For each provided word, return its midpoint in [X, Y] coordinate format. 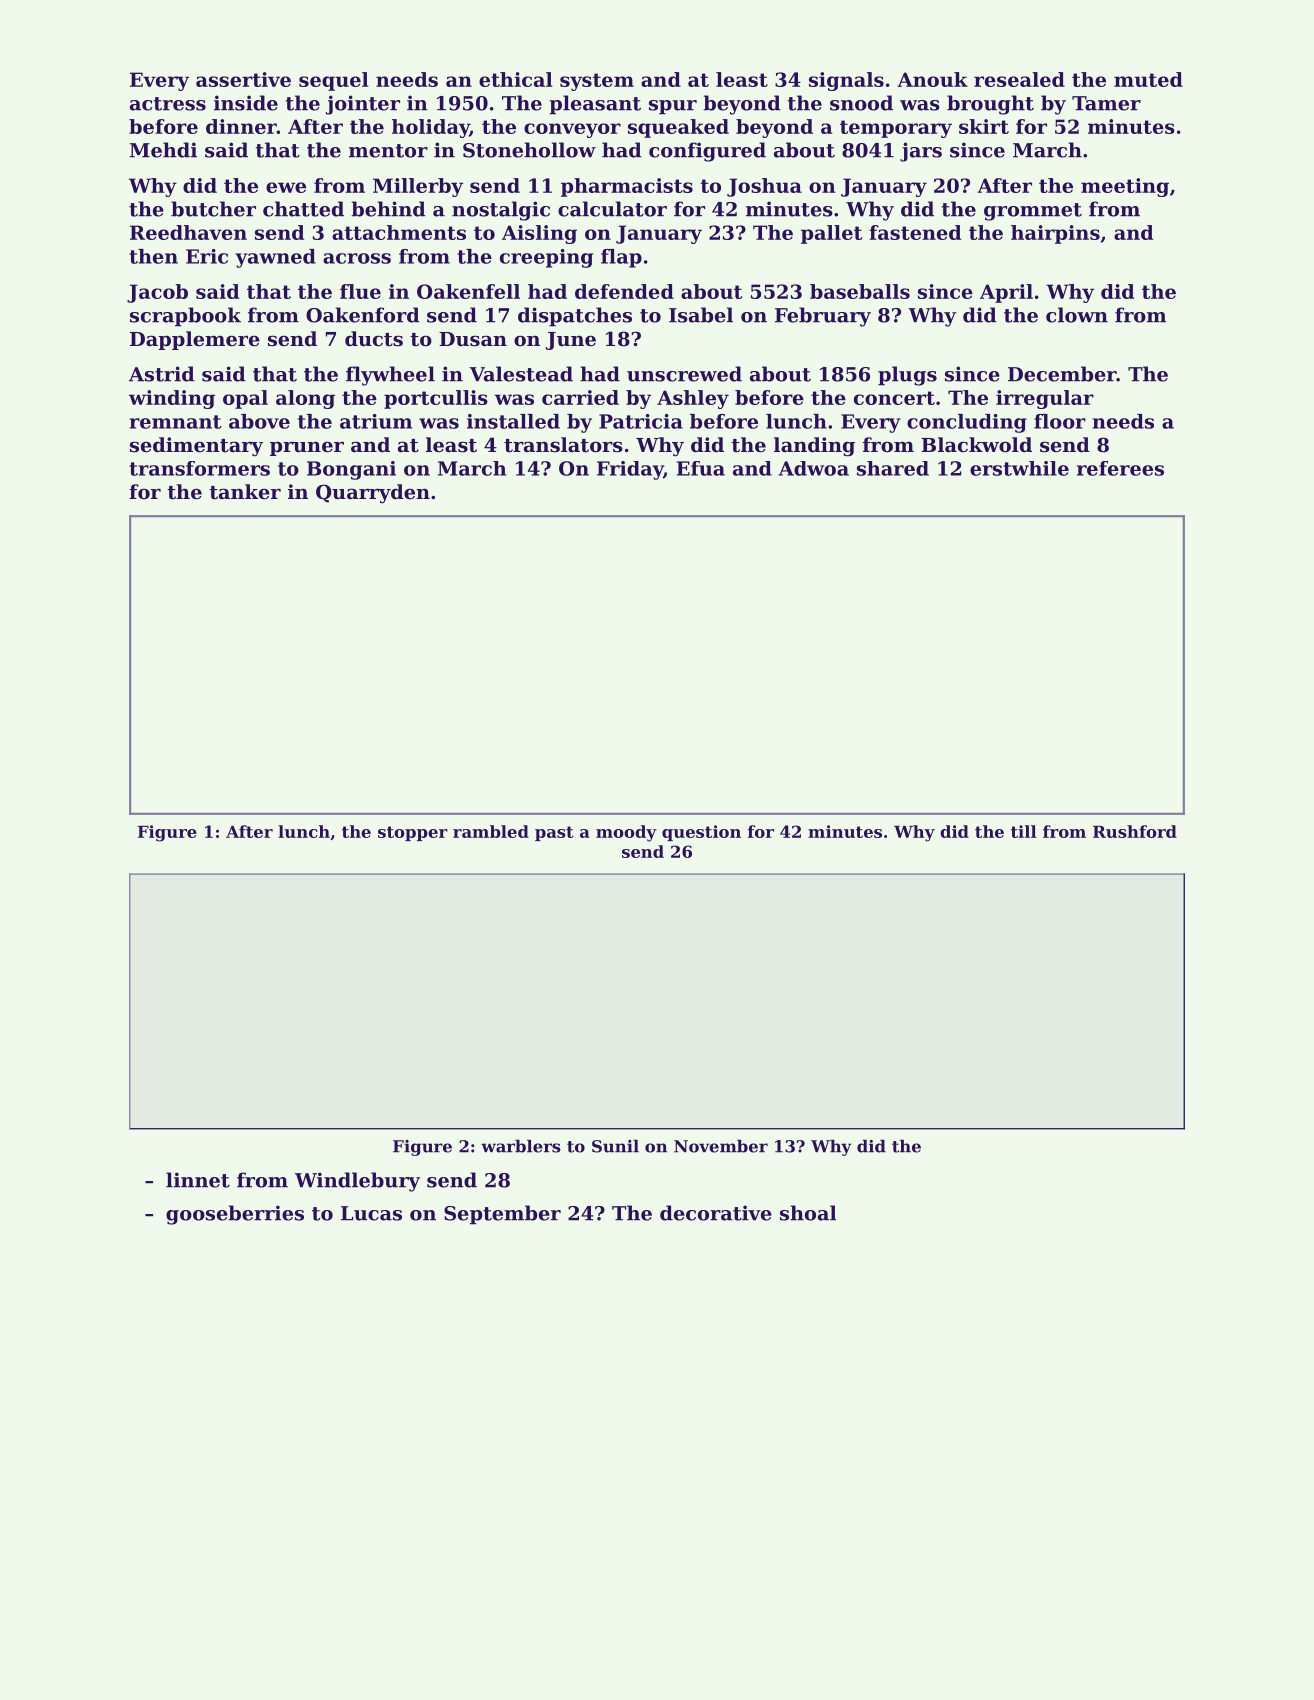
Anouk [932, 79]
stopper [413, 833]
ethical [516, 79]
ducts [374, 339]
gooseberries [235, 1215]
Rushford [1135, 831]
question [701, 833]
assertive [243, 79]
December [1062, 374]
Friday [630, 470]
